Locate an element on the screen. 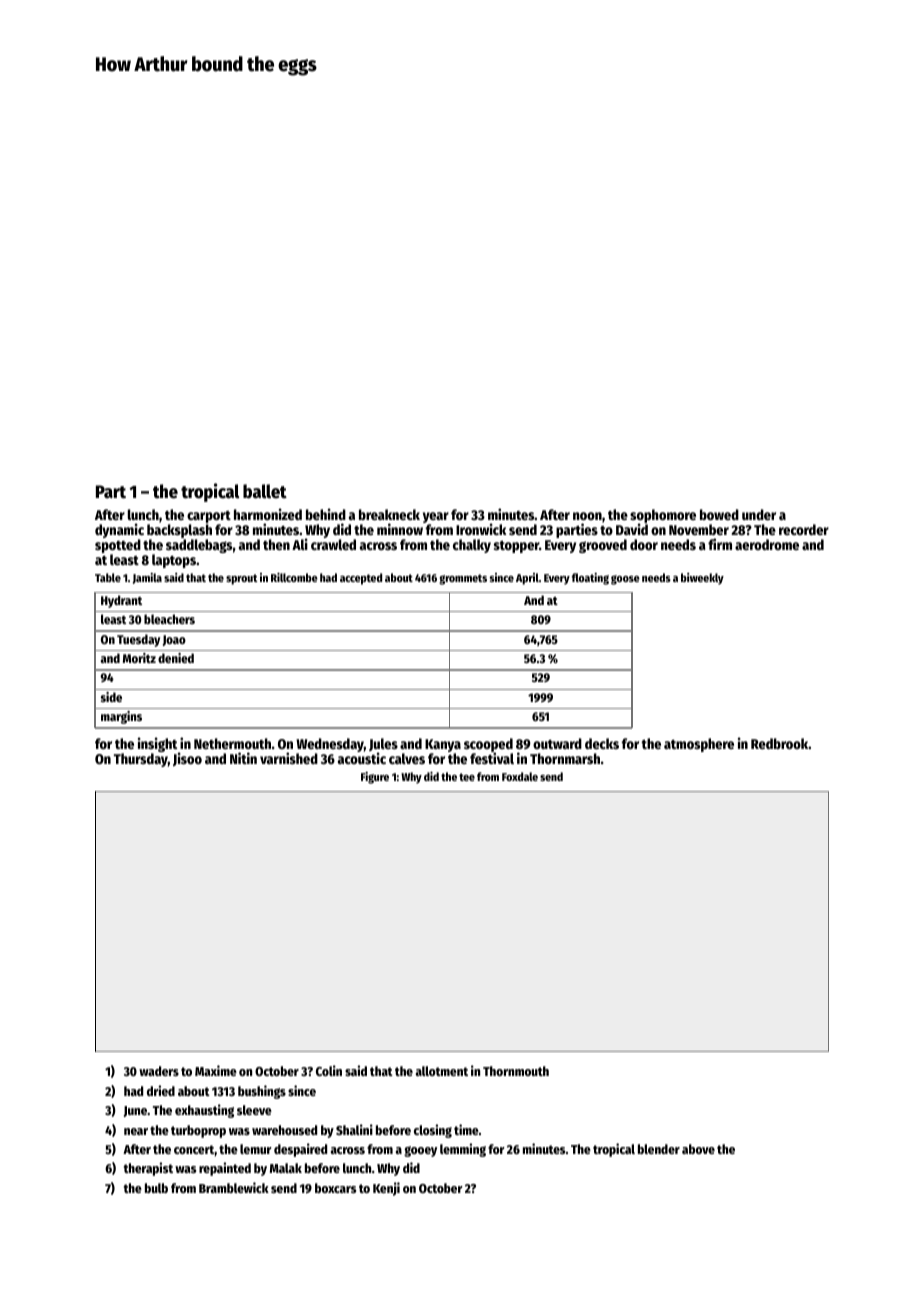 The image size is (924, 1308). Figure is located at coordinates (375, 778).
